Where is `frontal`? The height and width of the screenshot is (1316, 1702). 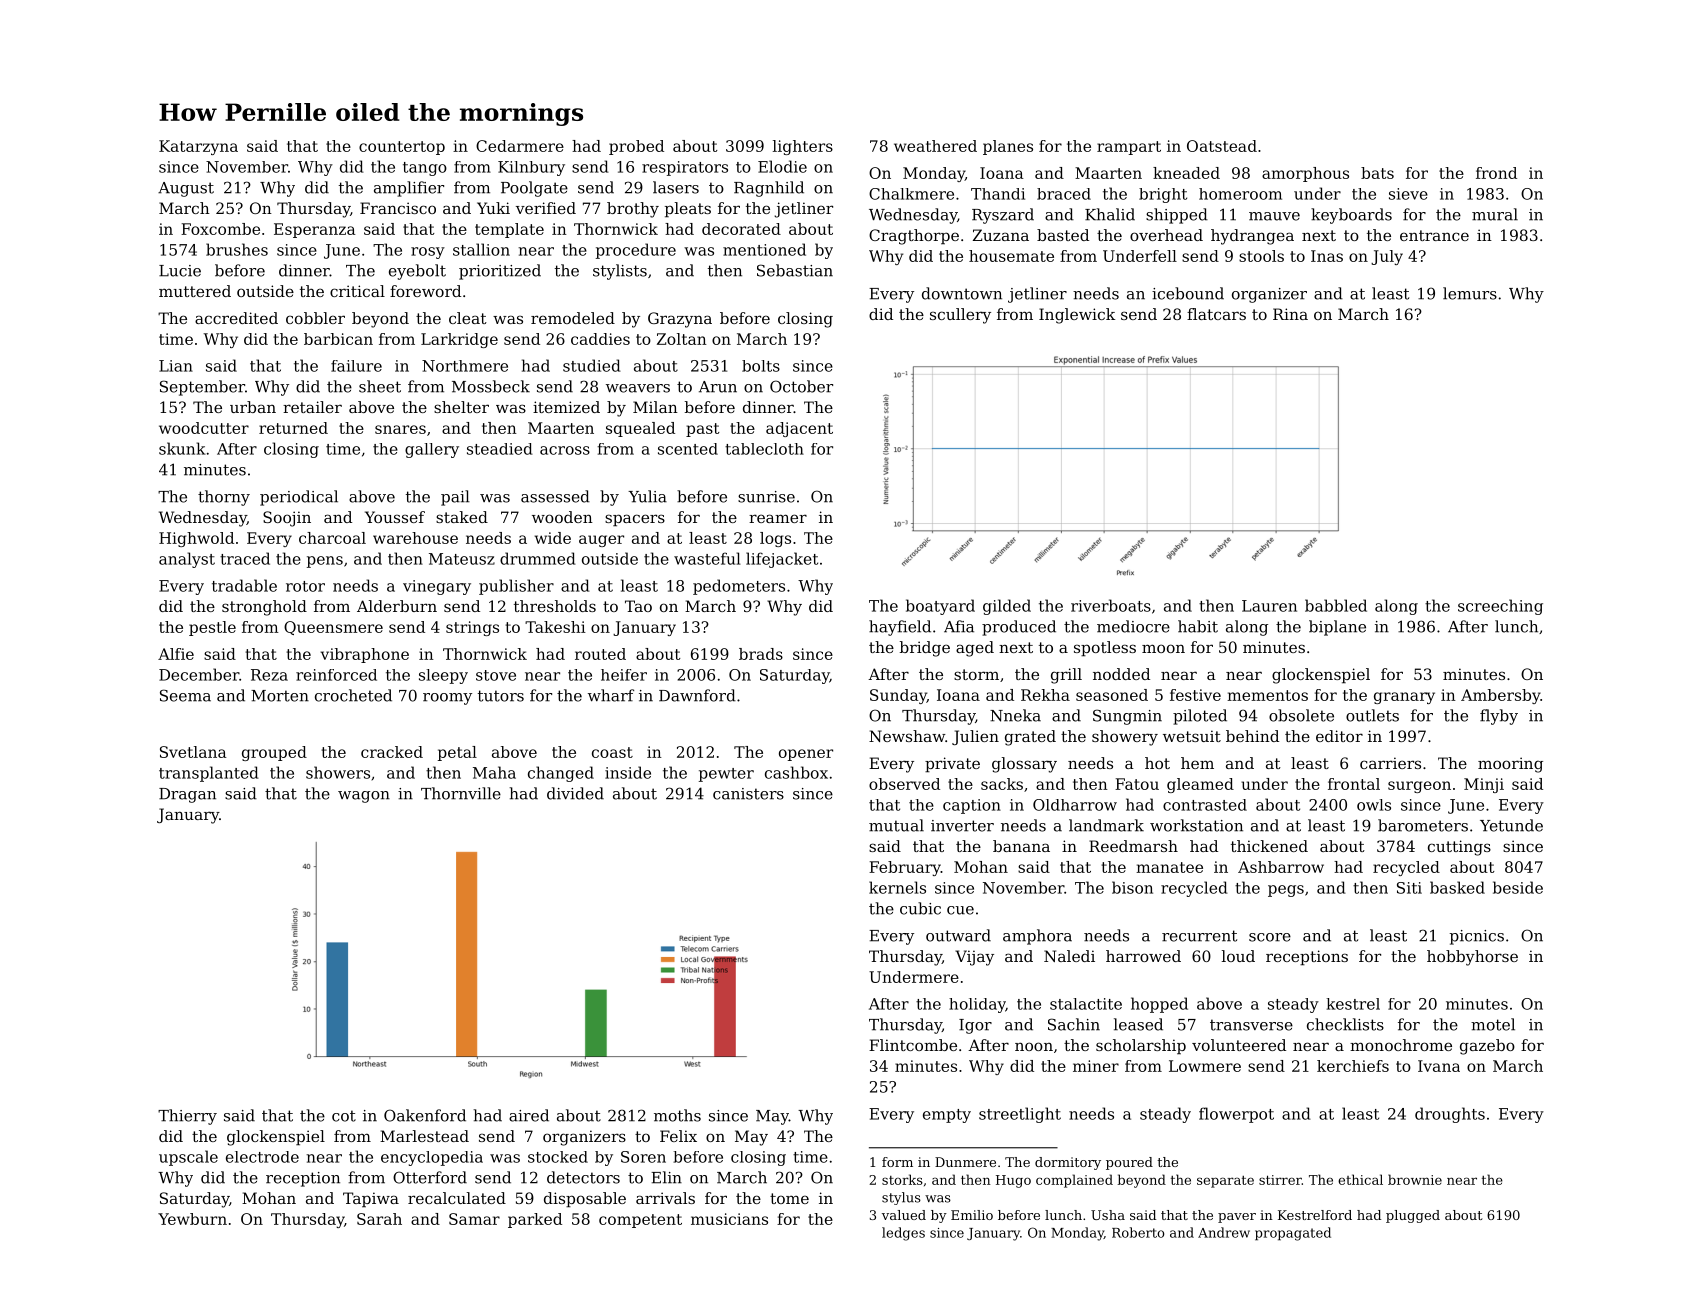 frontal is located at coordinates (1354, 784).
